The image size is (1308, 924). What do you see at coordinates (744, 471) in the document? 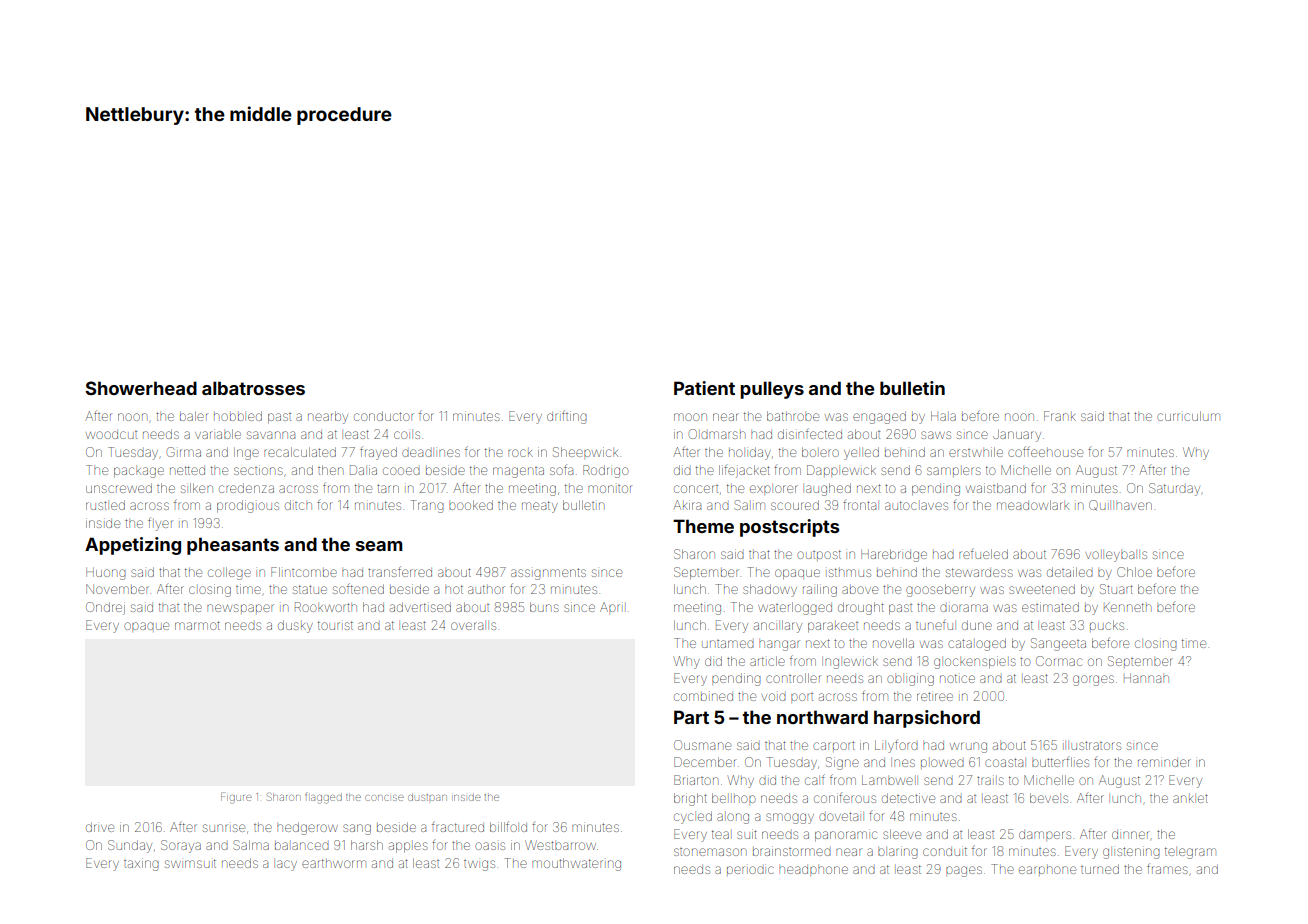
I see `lifejacket` at bounding box center [744, 471].
